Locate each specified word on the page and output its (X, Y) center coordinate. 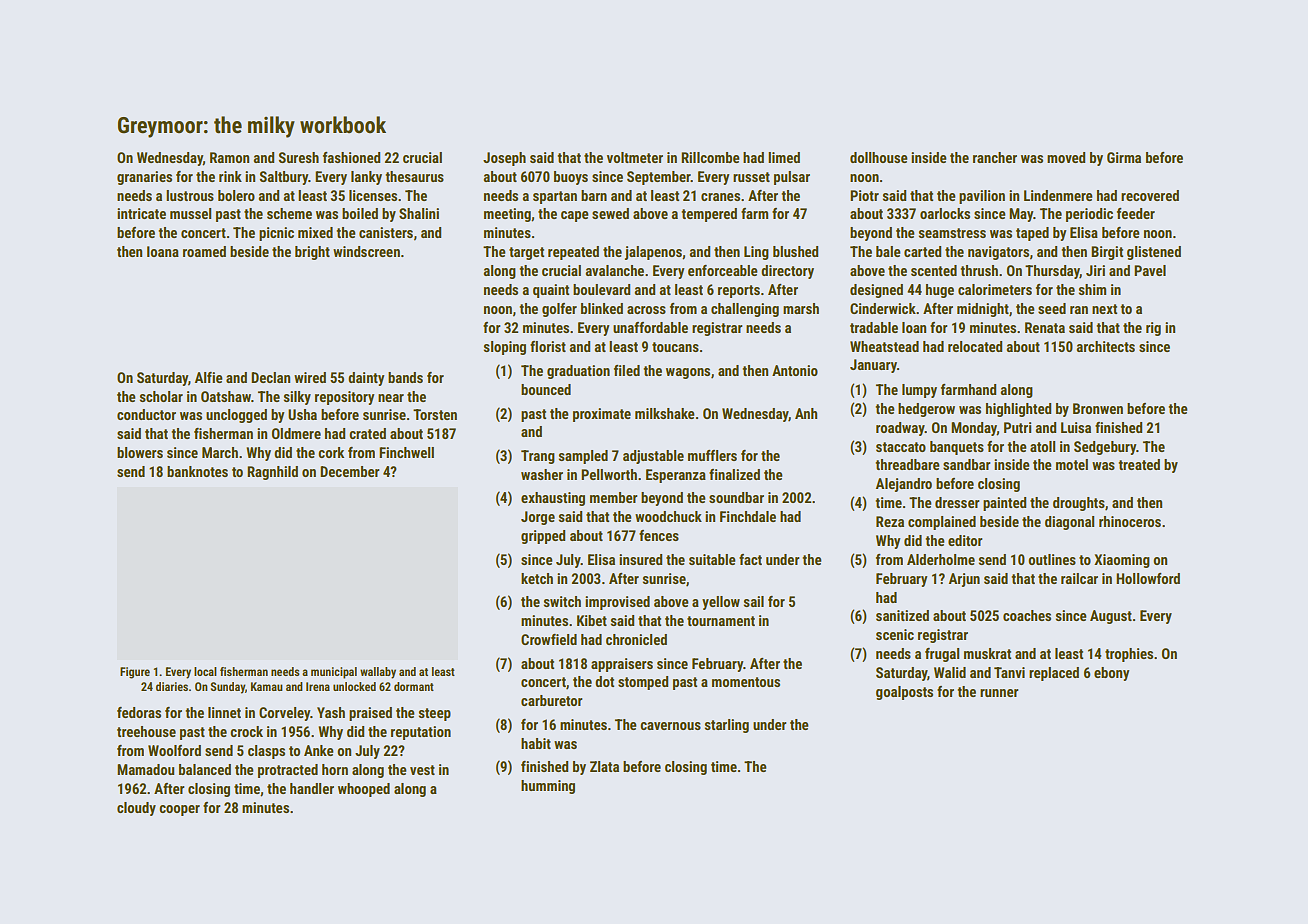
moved (1066, 157)
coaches (1027, 615)
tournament (721, 621)
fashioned (351, 157)
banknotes (197, 471)
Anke (318, 750)
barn (594, 195)
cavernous (670, 726)
